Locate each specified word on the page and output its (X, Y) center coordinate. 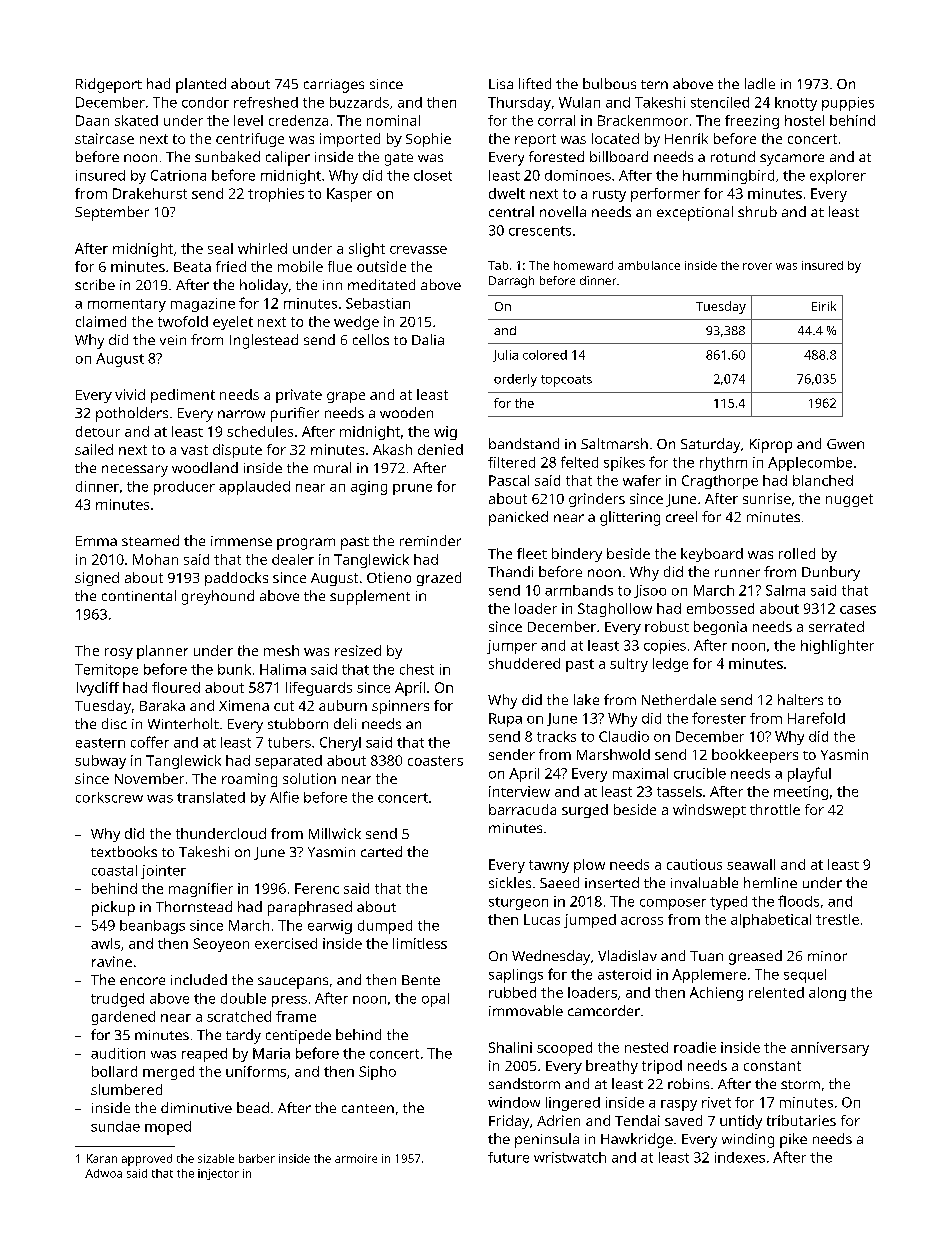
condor (205, 102)
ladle (760, 83)
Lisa (501, 84)
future (508, 1157)
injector (218, 1174)
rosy (119, 653)
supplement (370, 597)
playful (809, 774)
